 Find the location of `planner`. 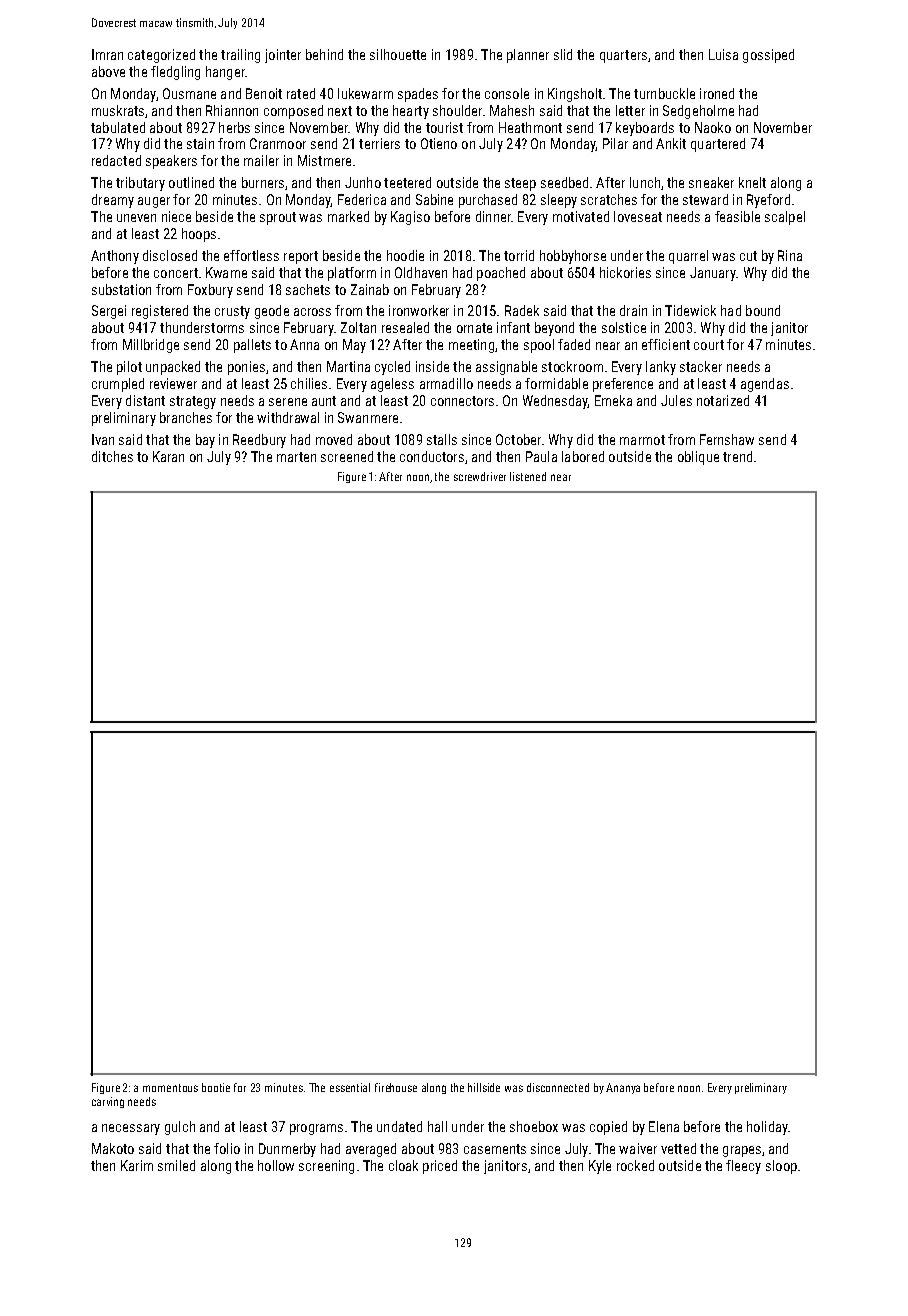

planner is located at coordinates (528, 56).
